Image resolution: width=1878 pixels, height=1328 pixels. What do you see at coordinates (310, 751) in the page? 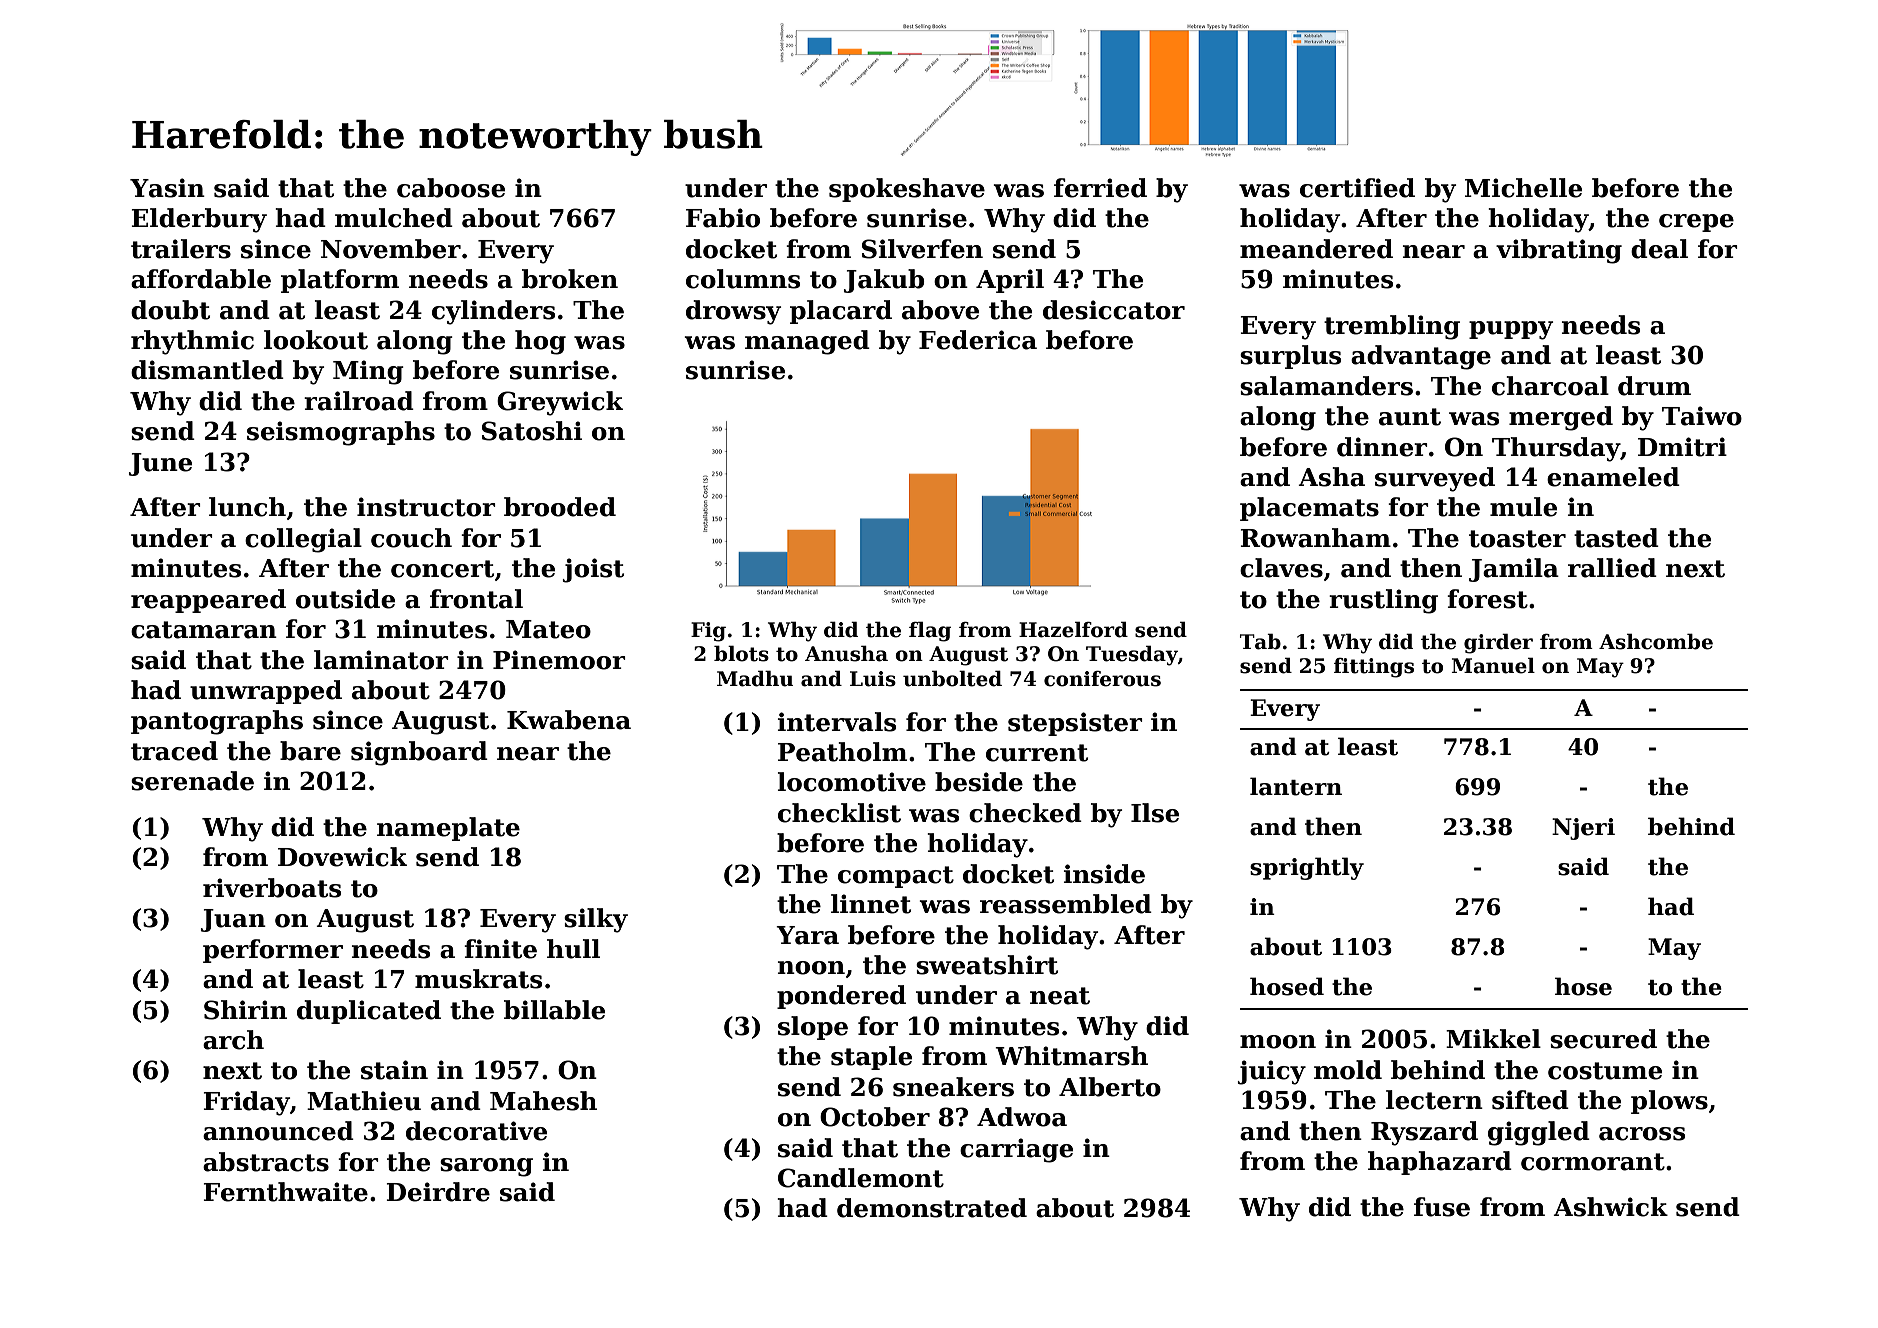
I see `bare` at bounding box center [310, 751].
